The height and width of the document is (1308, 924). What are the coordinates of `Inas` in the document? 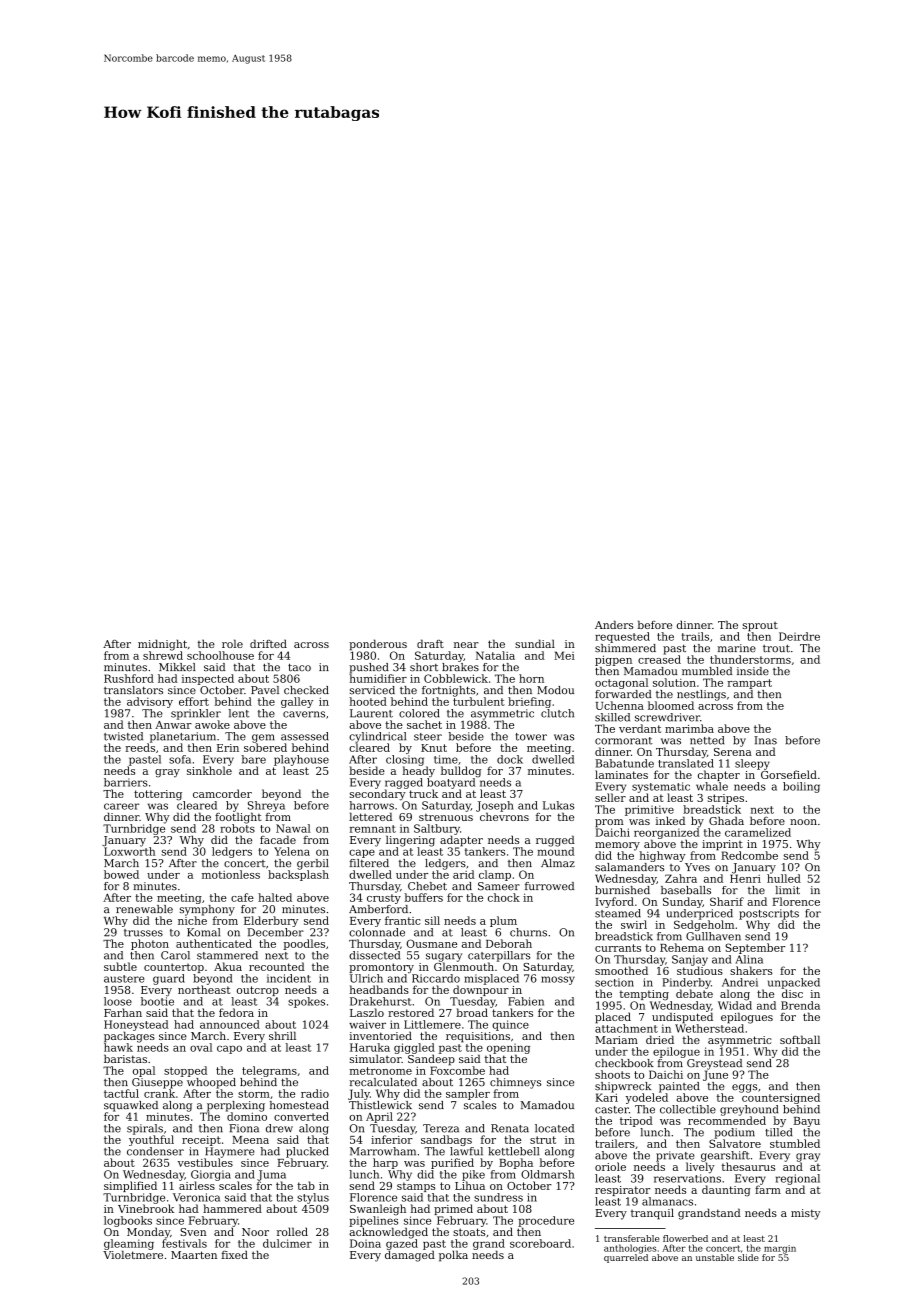 It's located at (765, 740).
